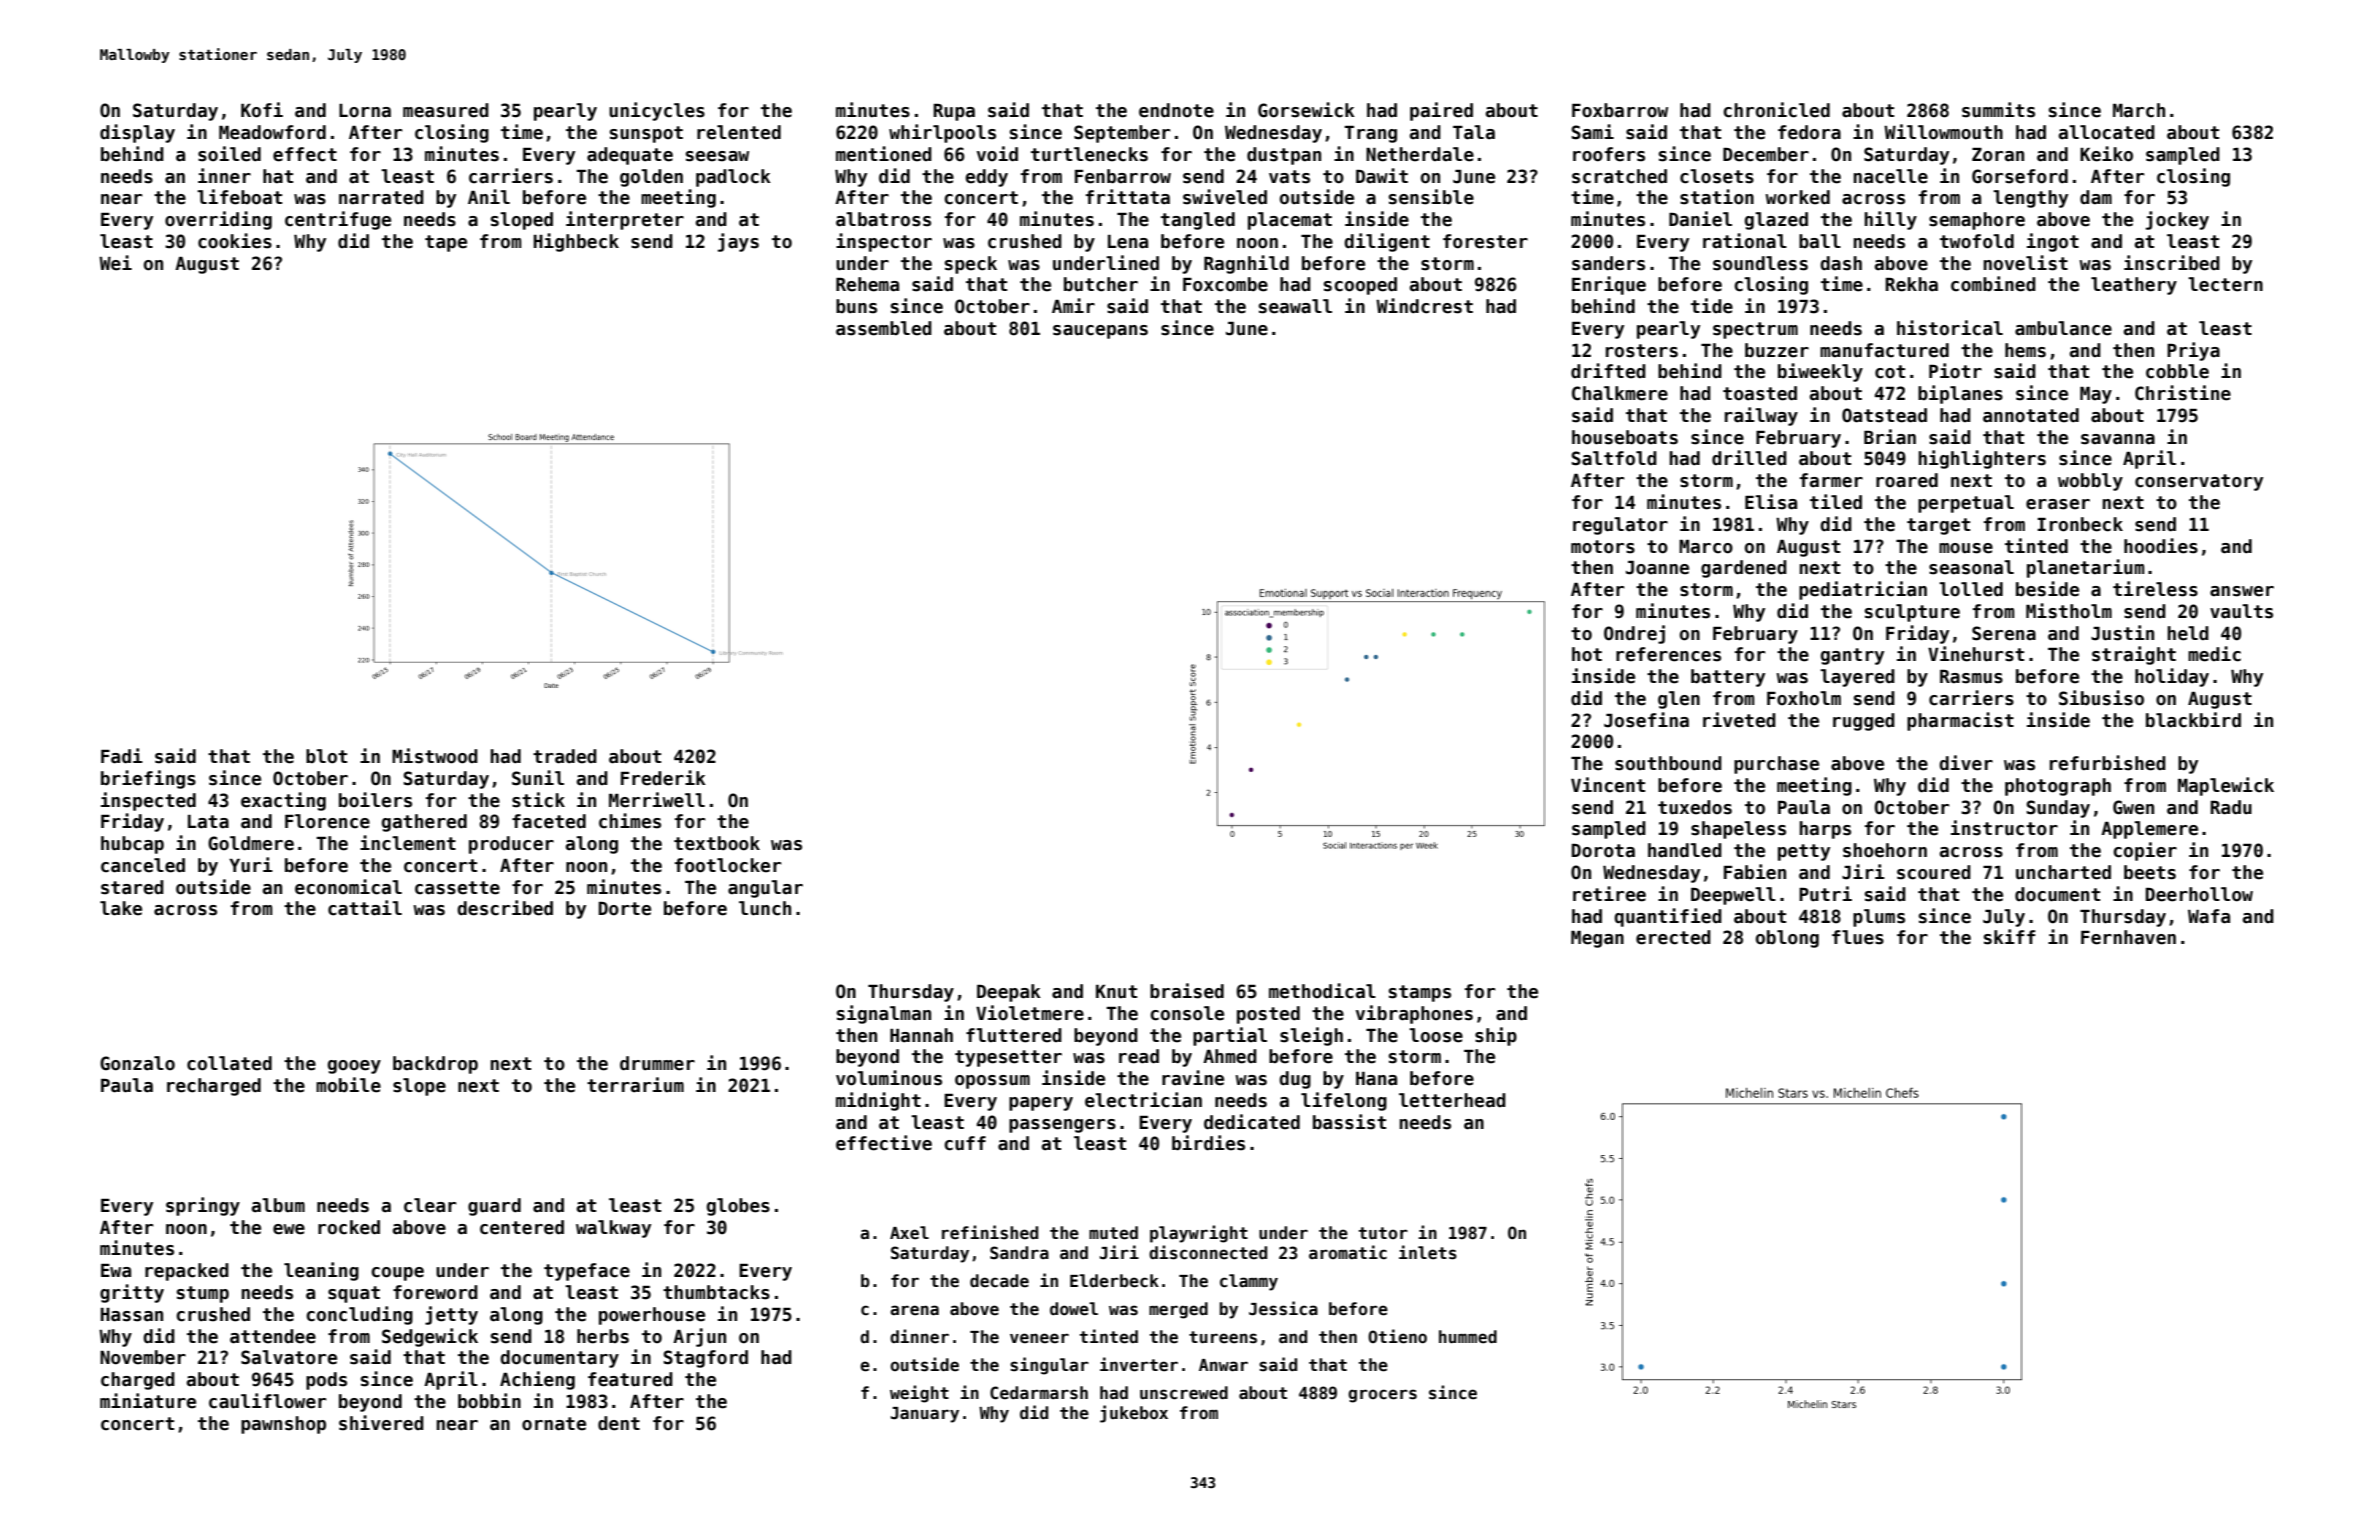 This document has width=2380, height=1540. Describe the element at coordinates (537, 1380) in the document. I see `Achieng` at that location.
